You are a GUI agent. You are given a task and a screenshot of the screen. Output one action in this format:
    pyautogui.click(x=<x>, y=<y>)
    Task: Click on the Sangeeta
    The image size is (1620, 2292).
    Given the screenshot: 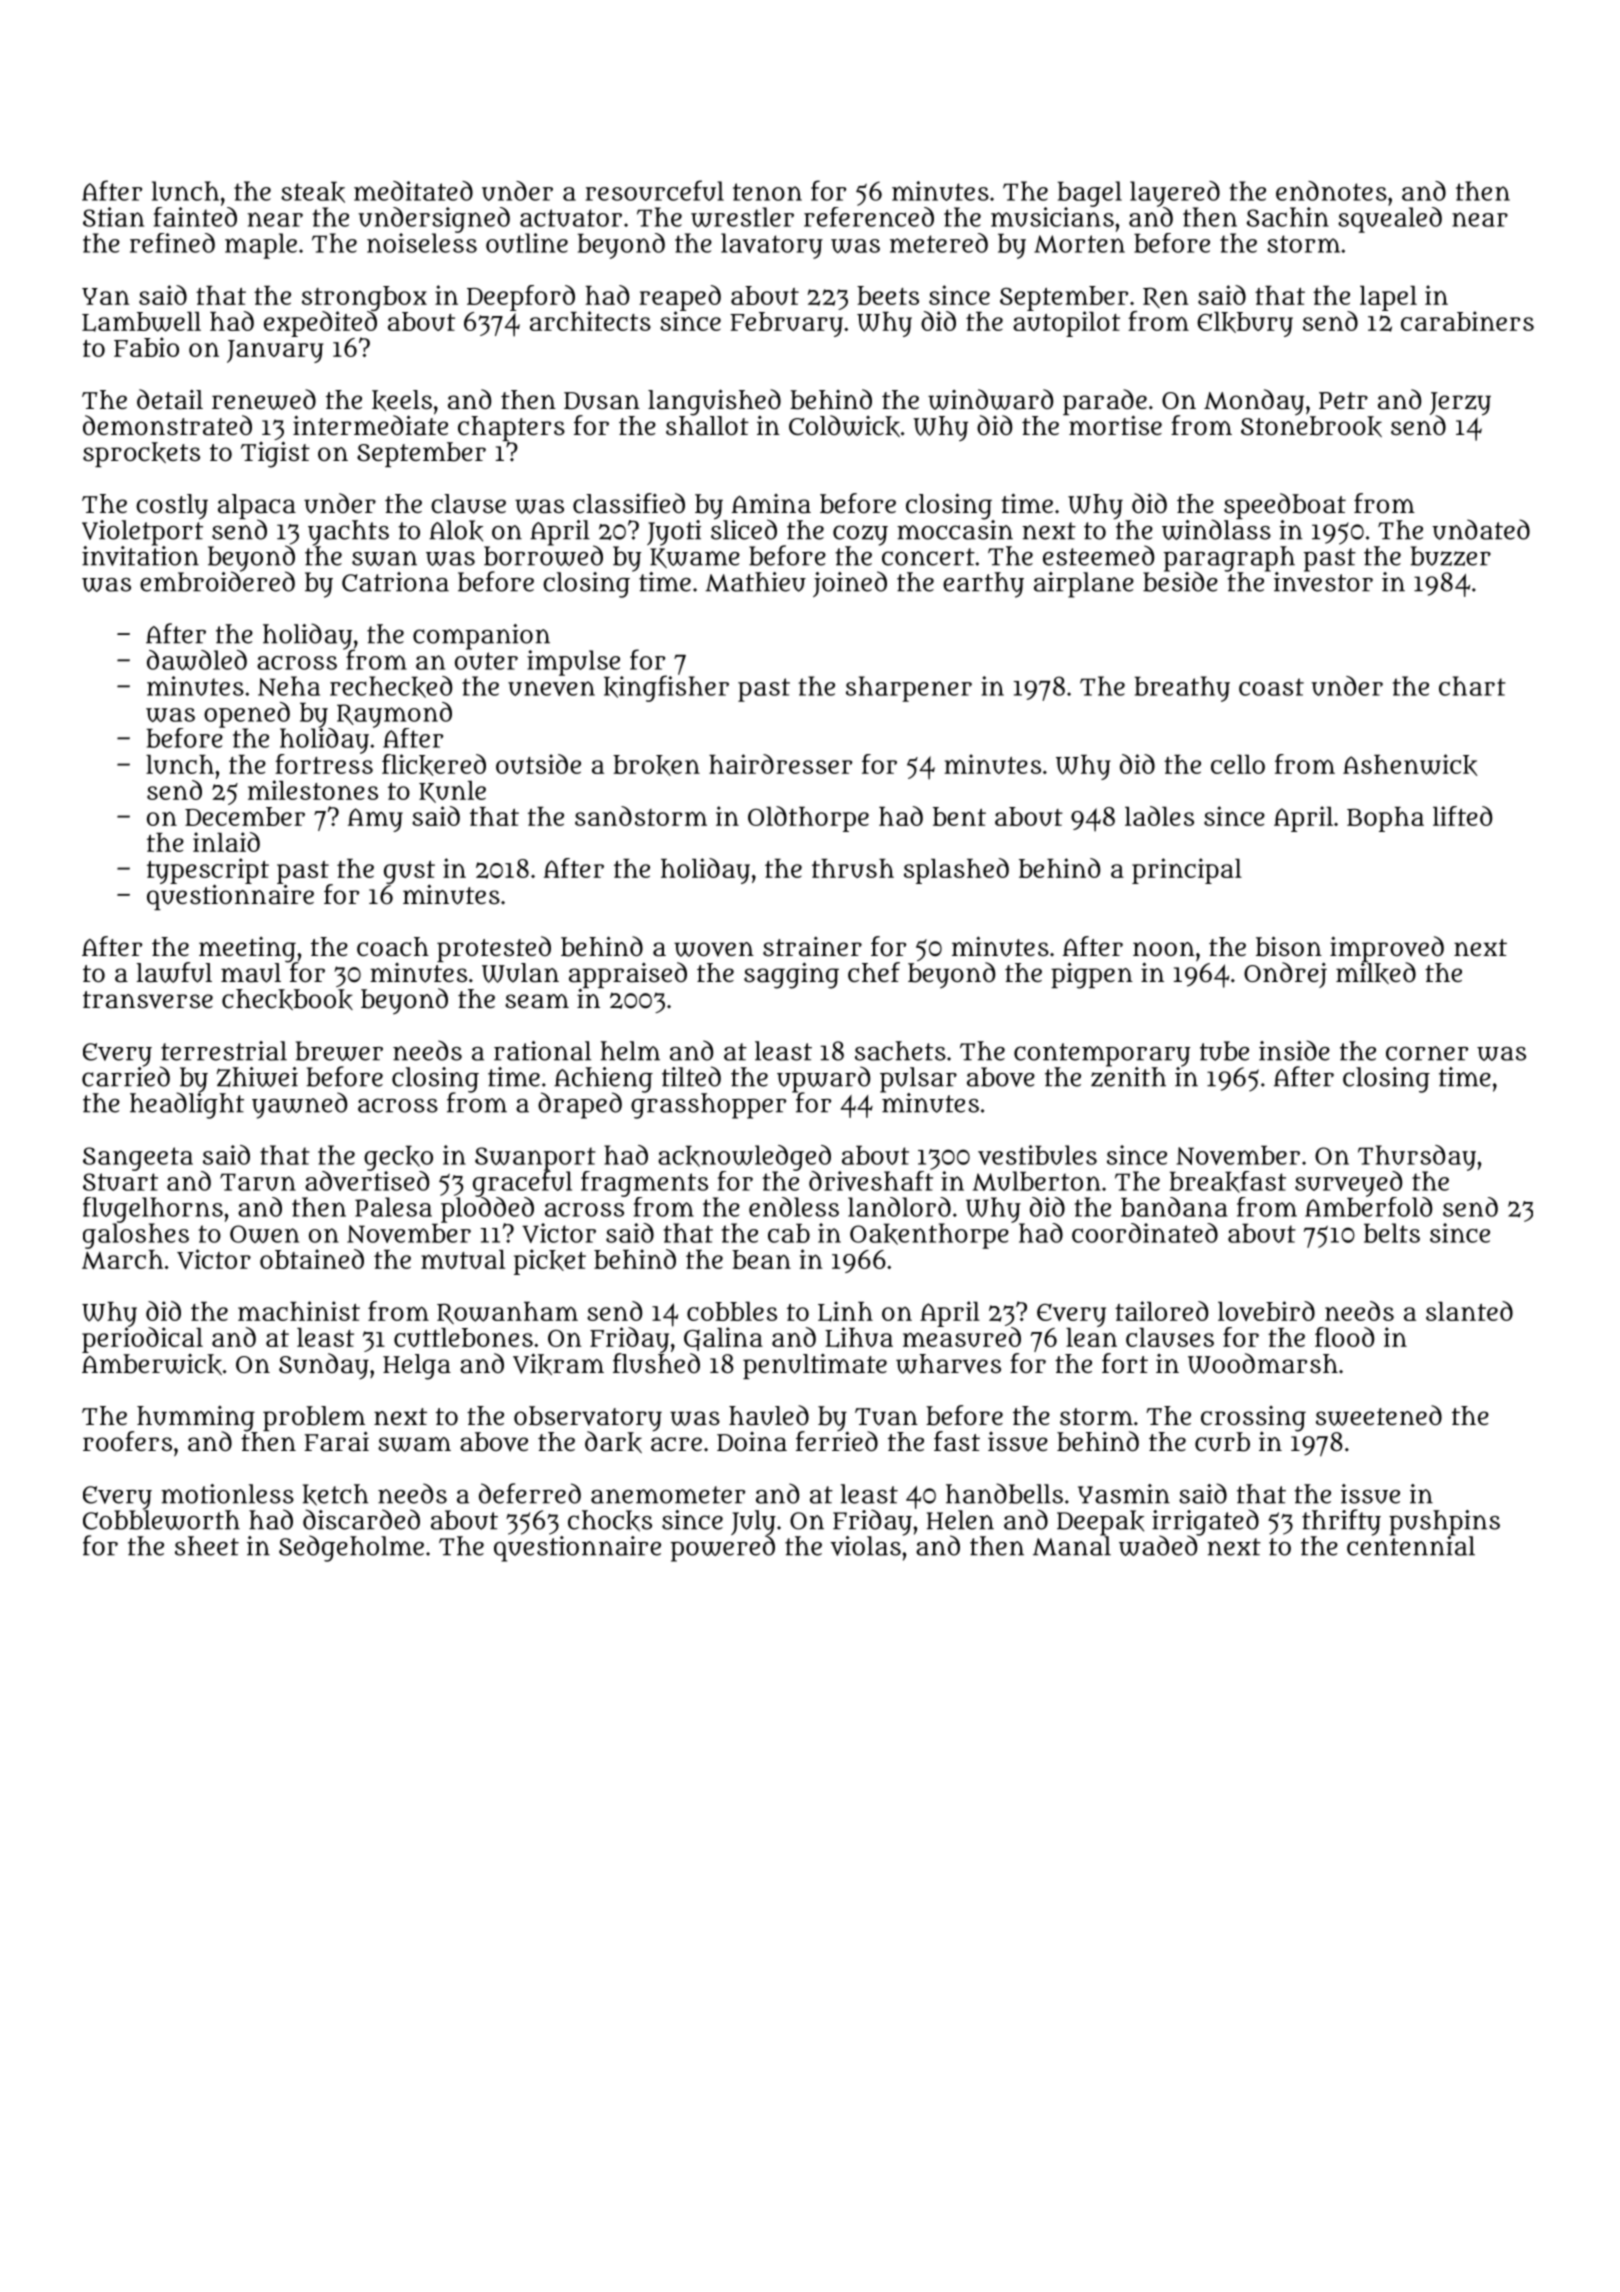 What is the action you would take?
    pyautogui.click(x=138, y=1159)
